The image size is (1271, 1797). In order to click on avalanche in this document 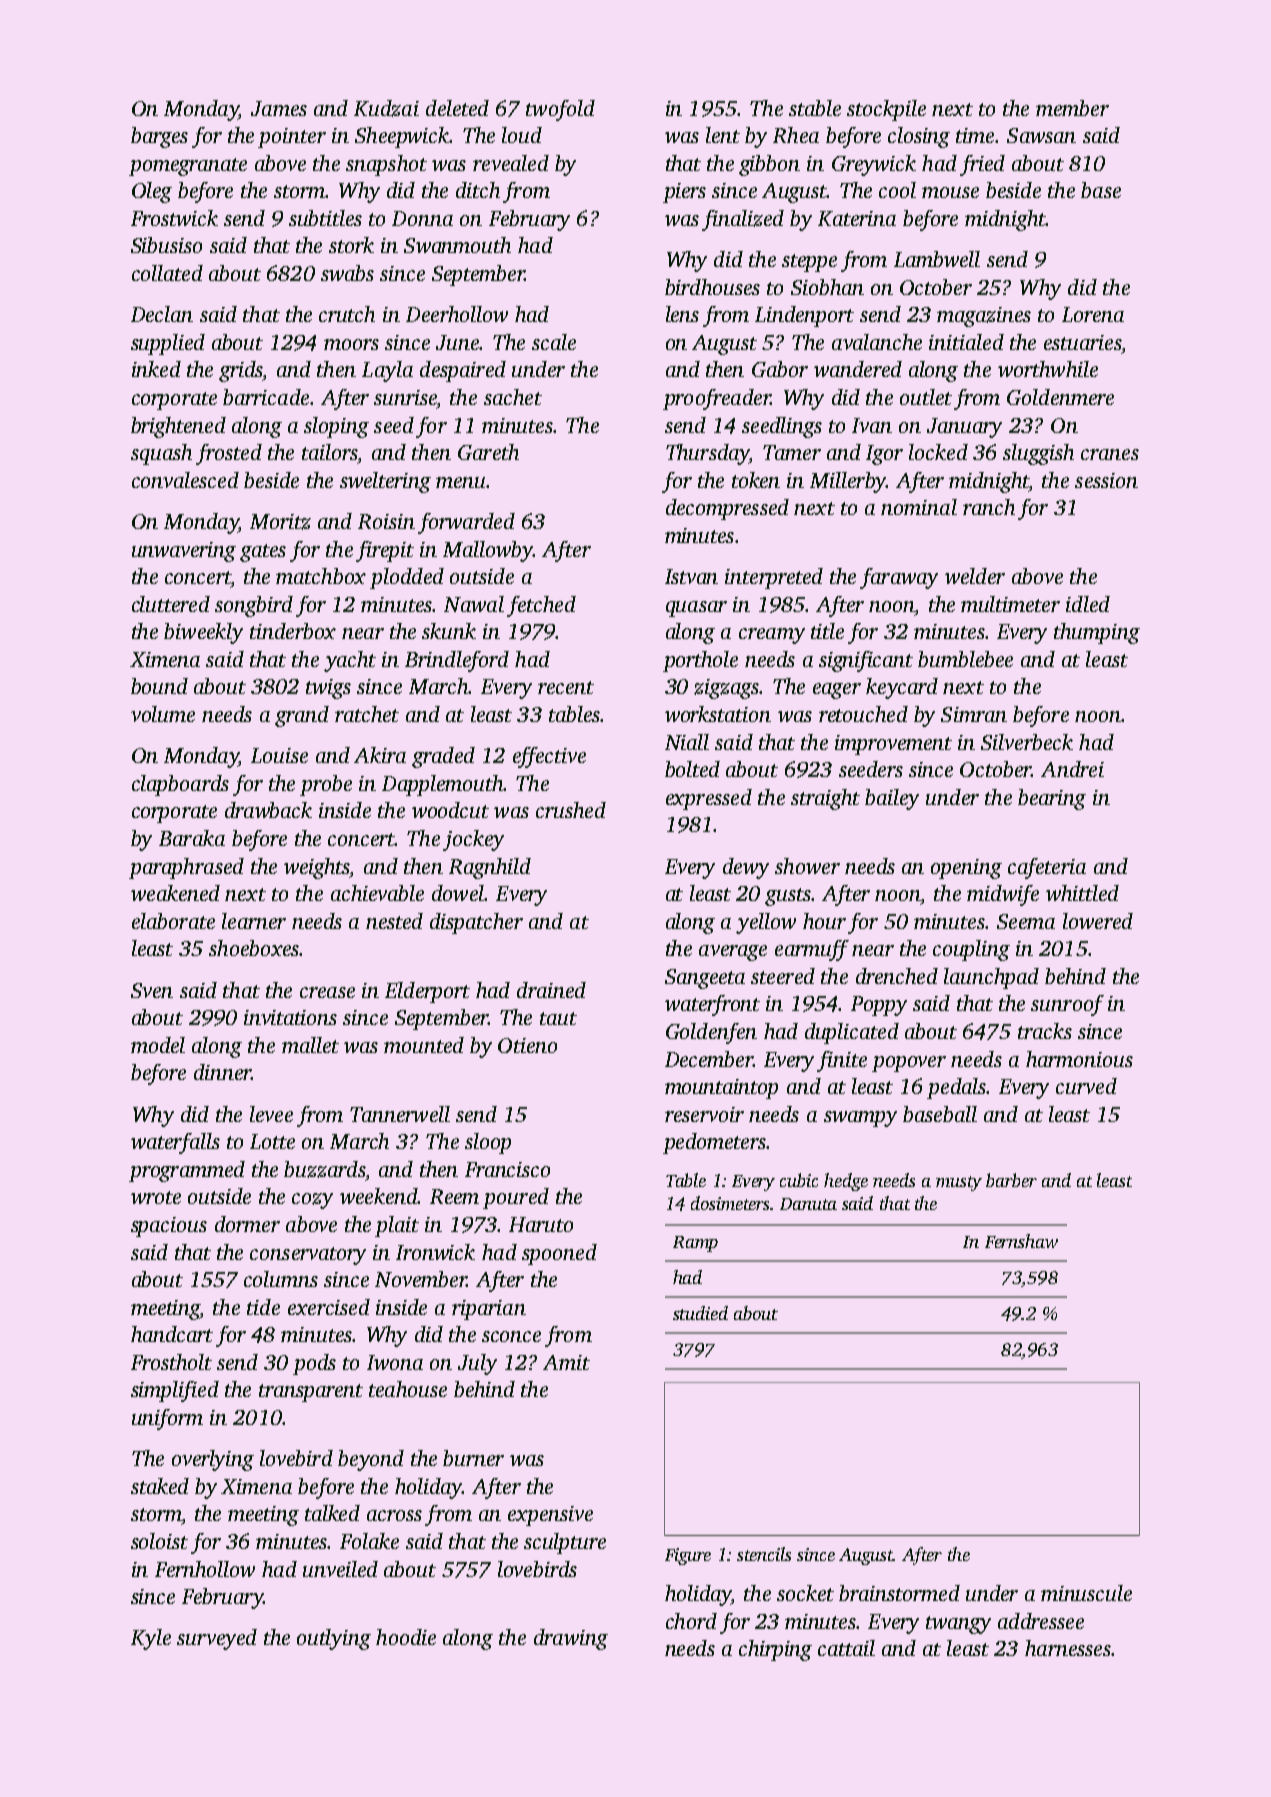, I will do `click(877, 342)`.
